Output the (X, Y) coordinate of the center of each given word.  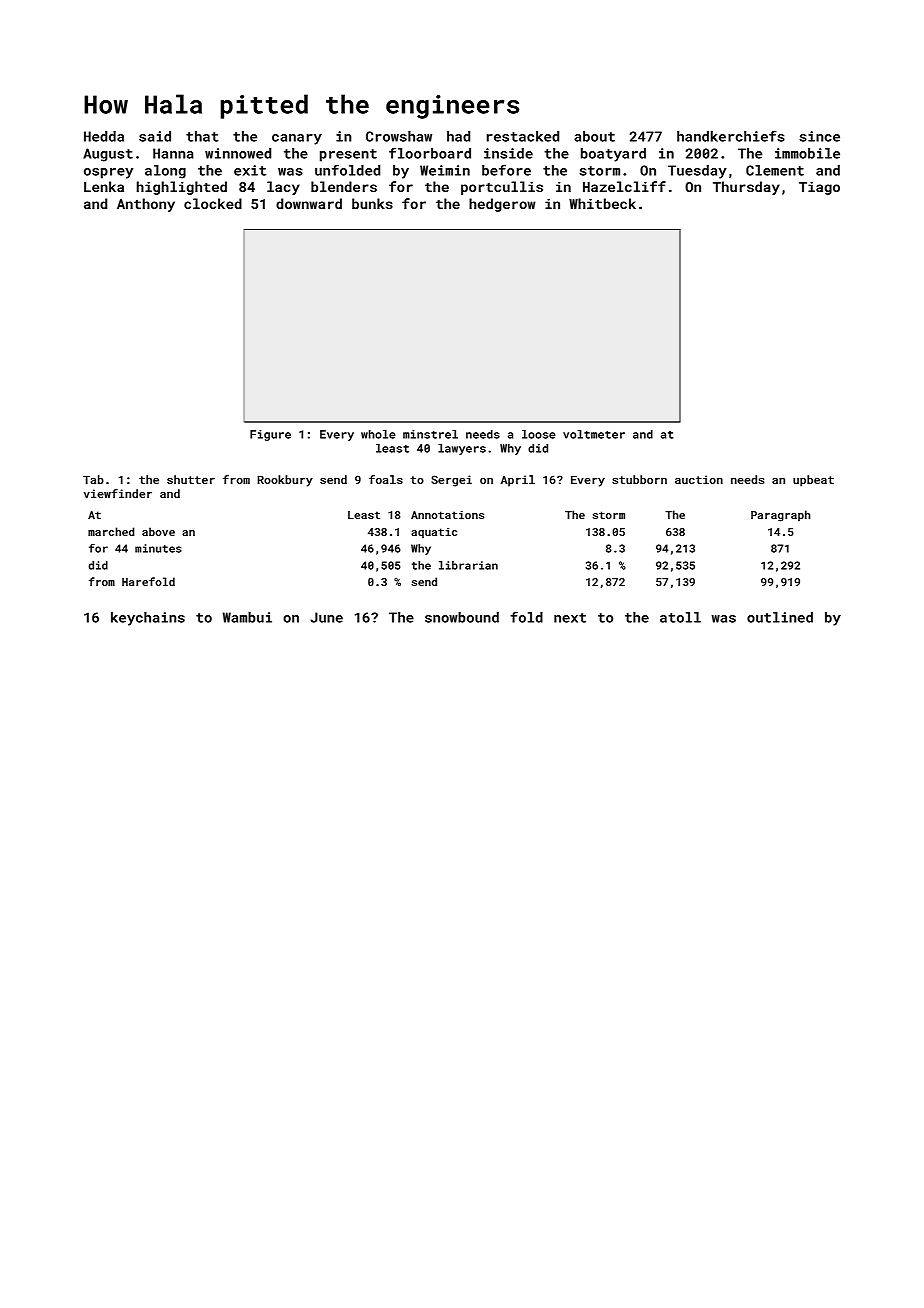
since (820, 136)
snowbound (462, 617)
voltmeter (594, 434)
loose (538, 434)
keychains (148, 619)
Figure (270, 435)
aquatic (434, 533)
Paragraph (780, 516)
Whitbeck (602, 203)
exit (250, 170)
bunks (372, 203)
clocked (213, 203)
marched (111, 531)
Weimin (445, 170)
